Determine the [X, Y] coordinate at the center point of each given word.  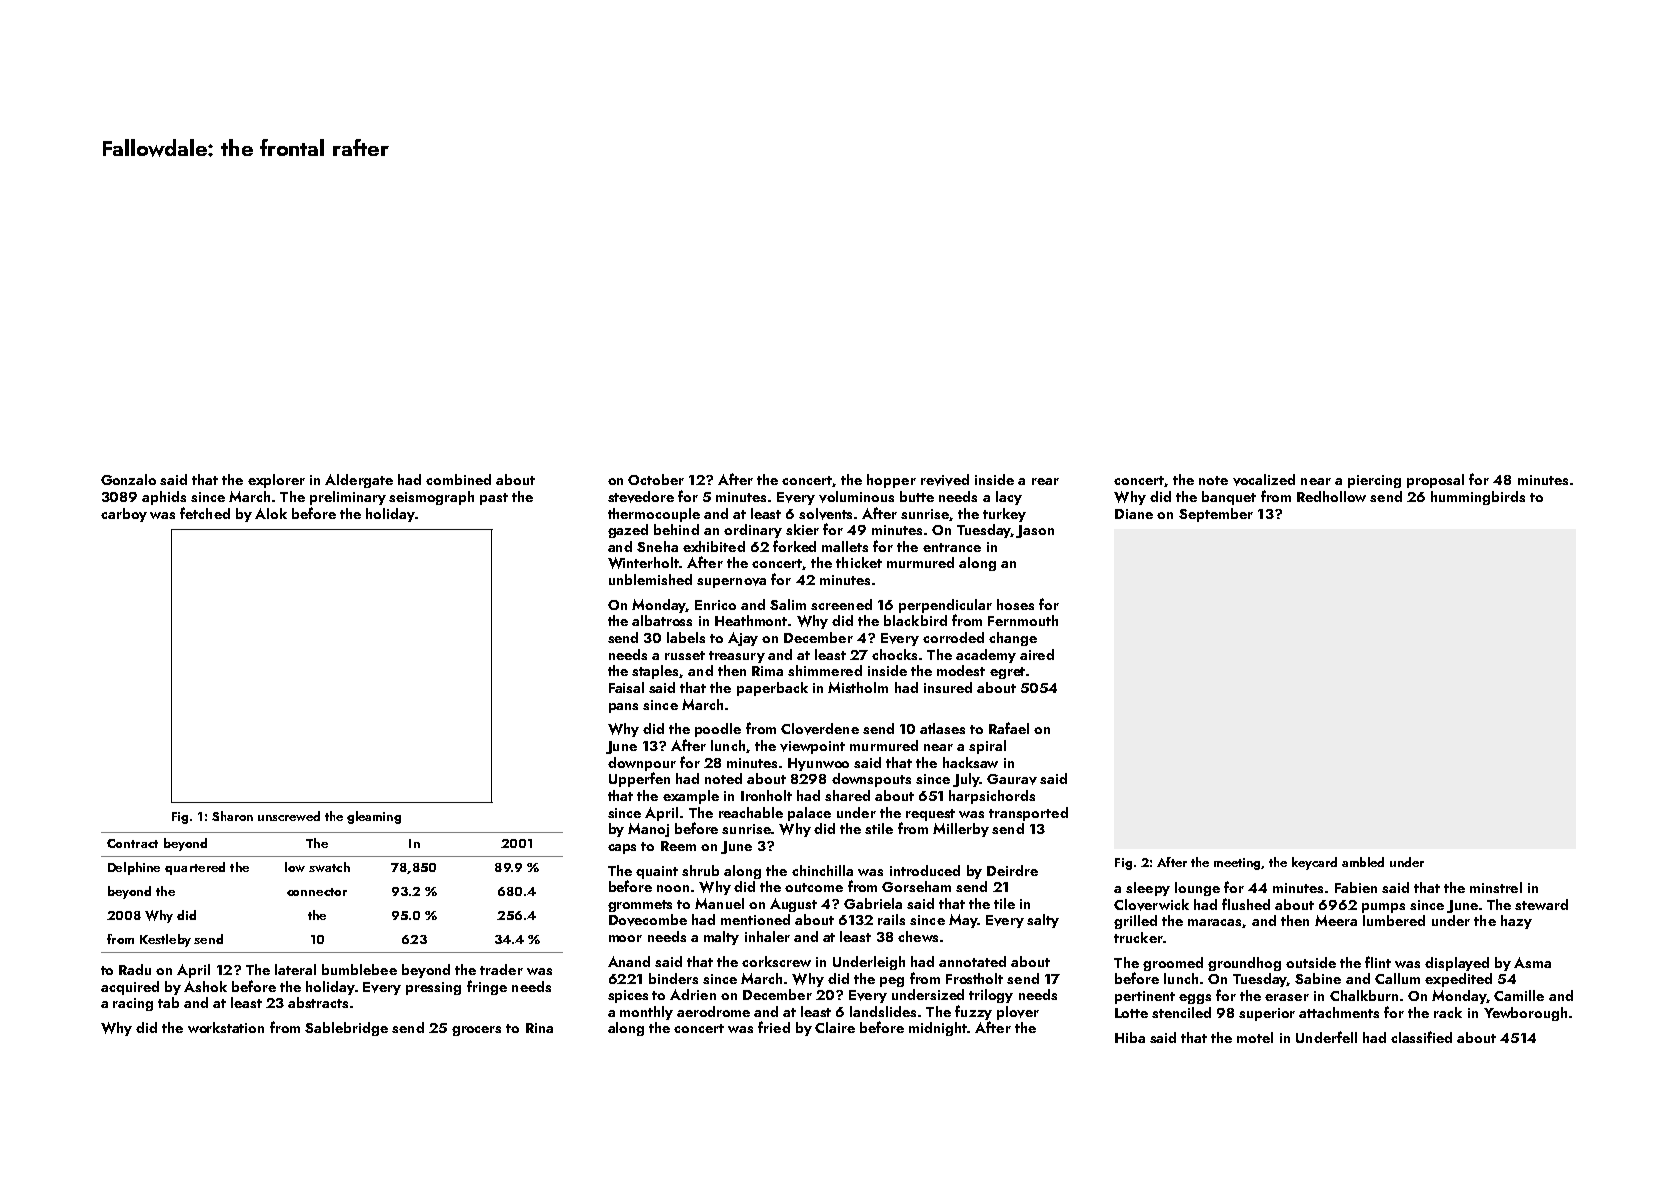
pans [623, 708]
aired [1037, 654]
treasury [737, 657]
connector [317, 892]
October [656, 479]
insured [948, 687]
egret [1007, 673]
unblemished [650, 579]
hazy [1516, 922]
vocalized [1264, 480]
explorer [276, 481]
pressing [433, 988]
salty [1043, 921]
